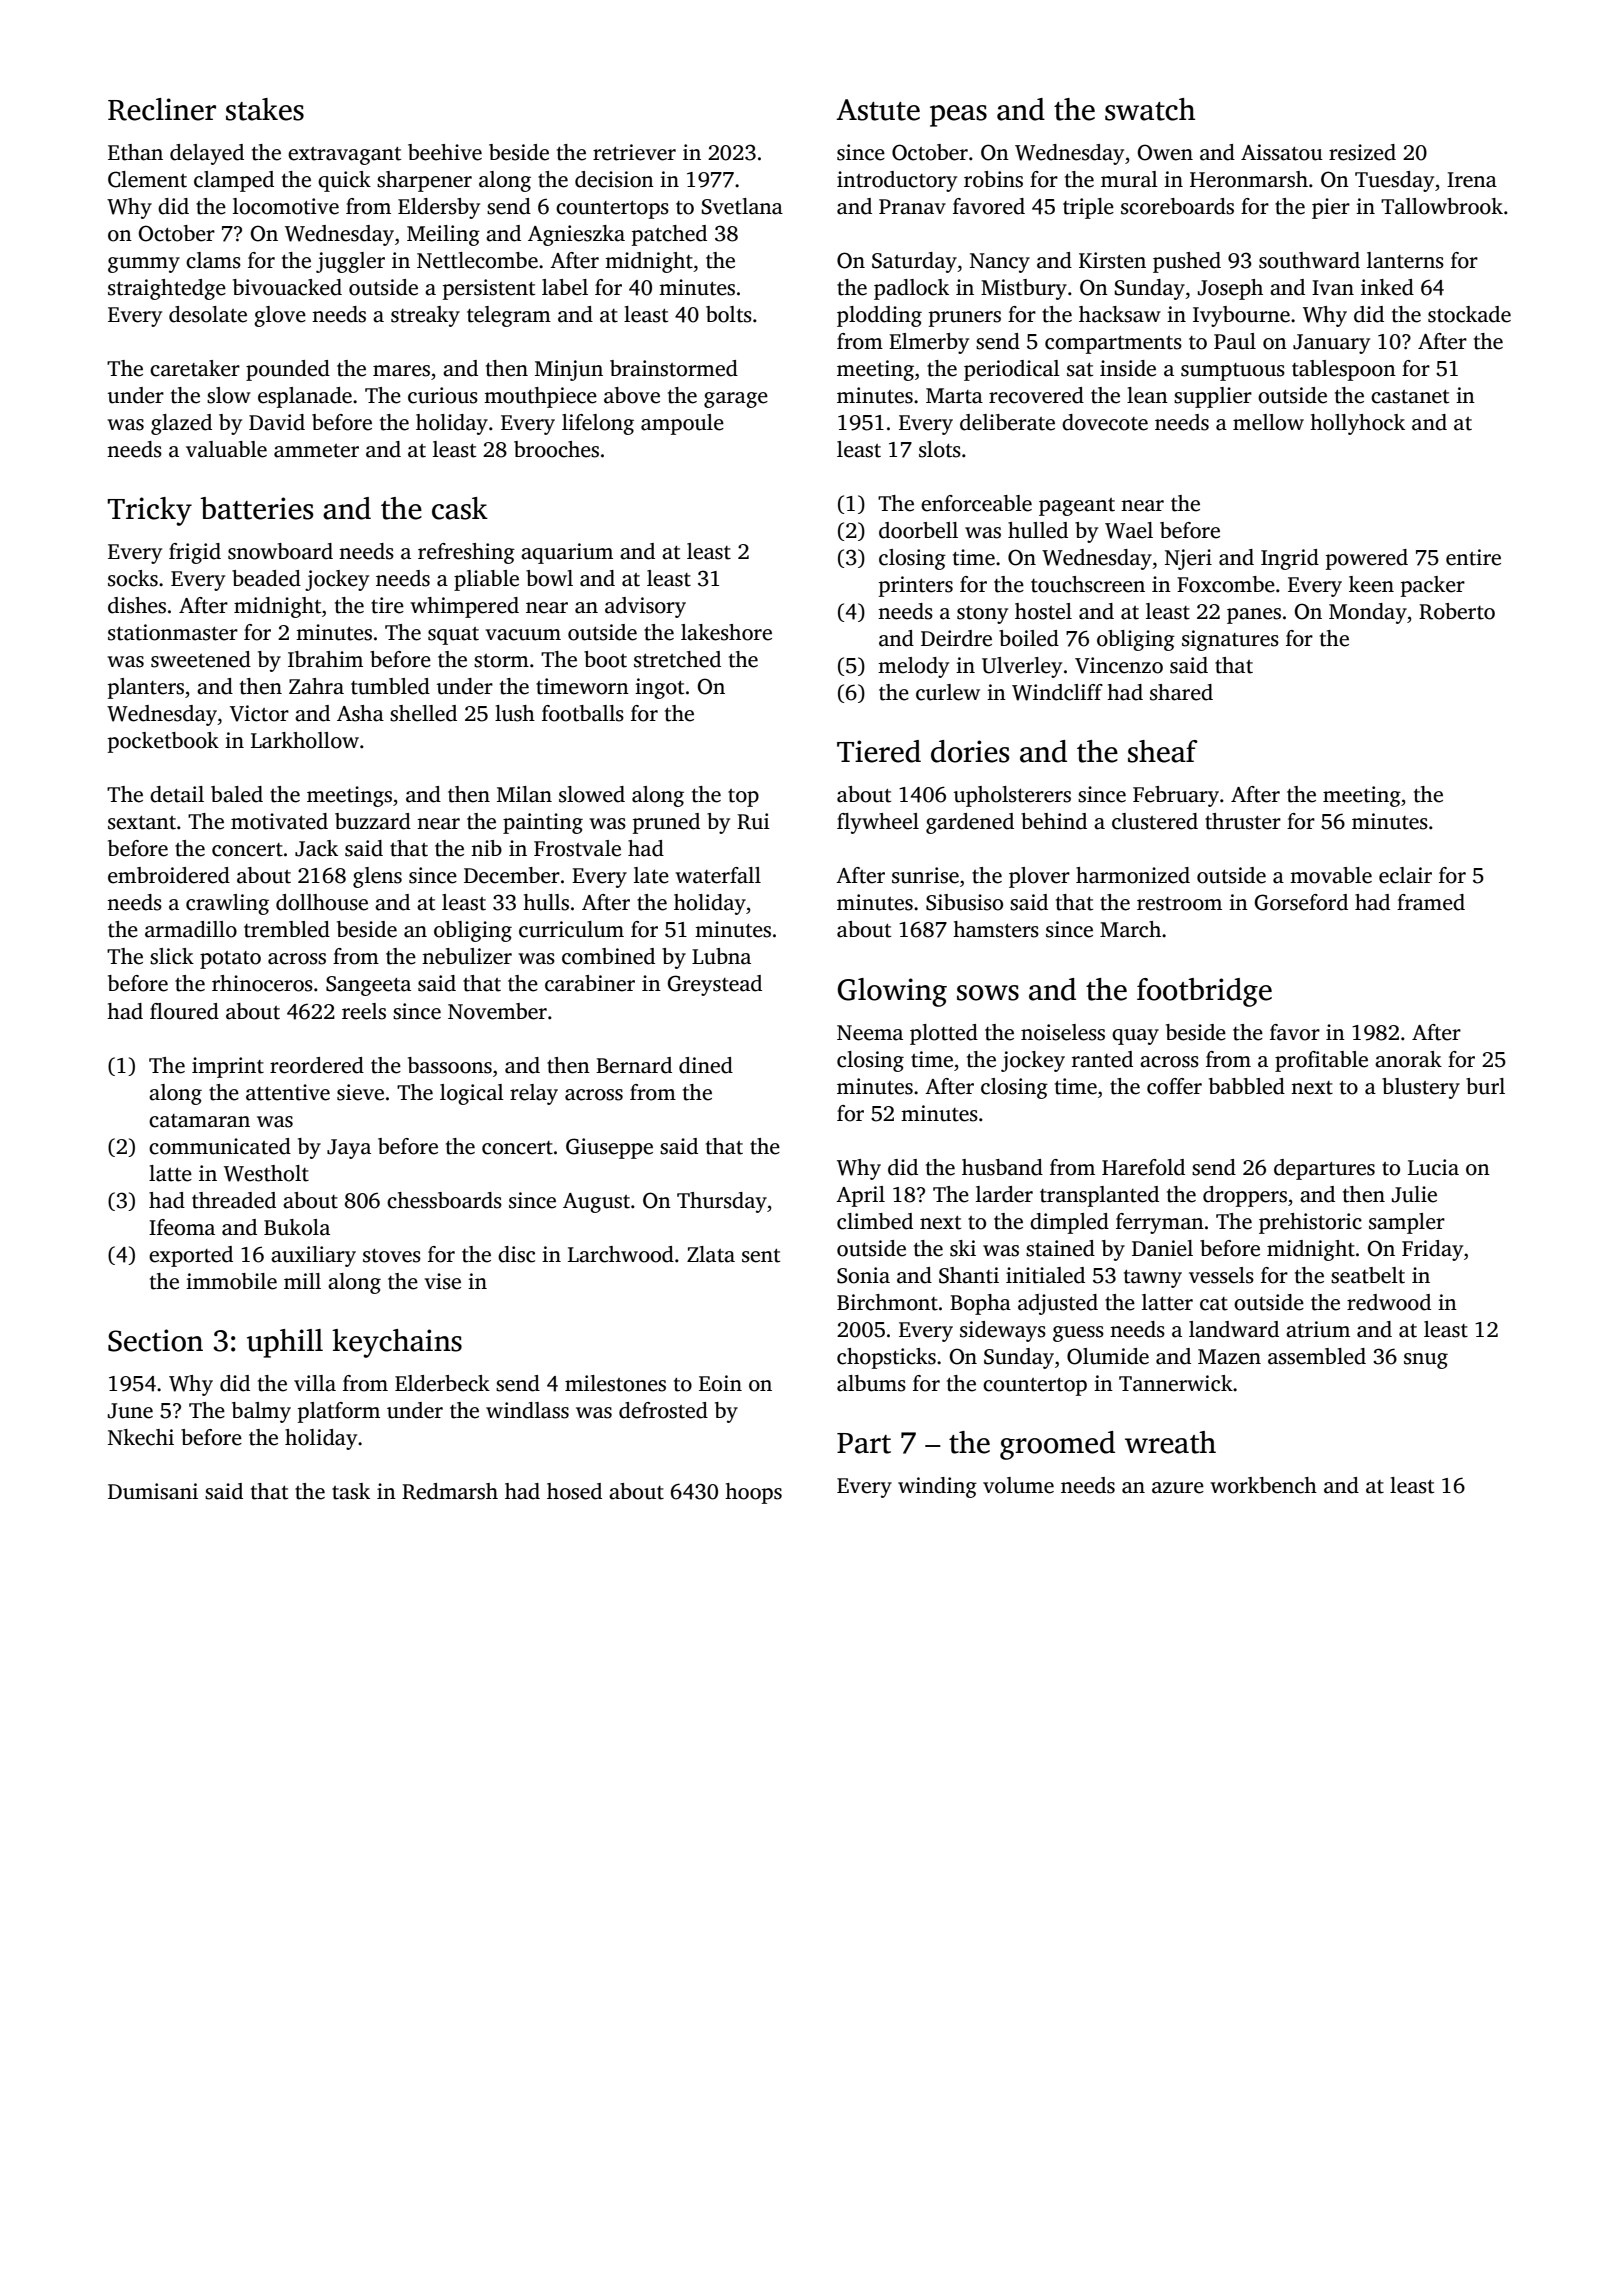 This image has height=2292, width=1620. I want to click on David, so click(277, 422).
